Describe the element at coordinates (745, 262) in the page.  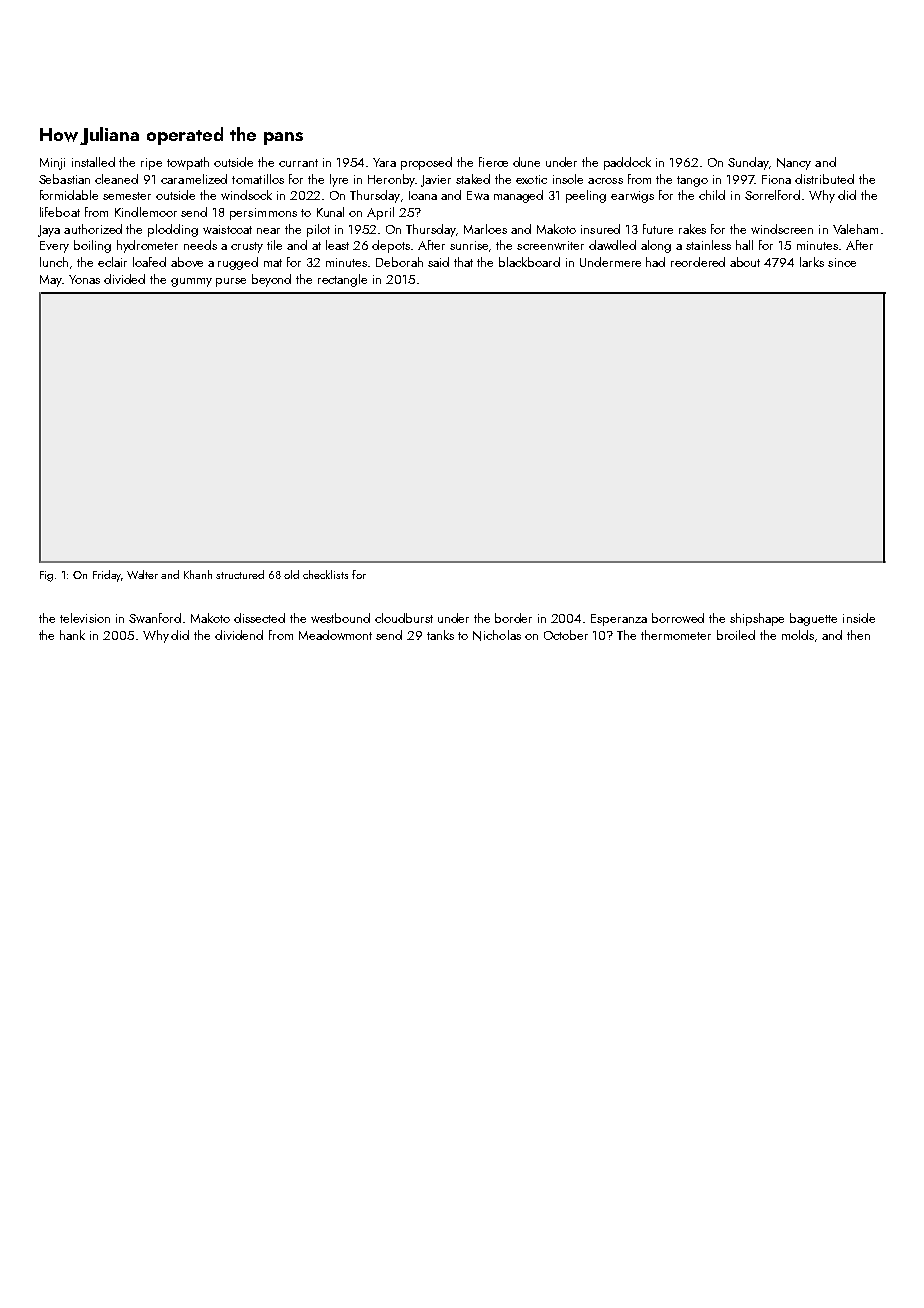
I see `about` at that location.
